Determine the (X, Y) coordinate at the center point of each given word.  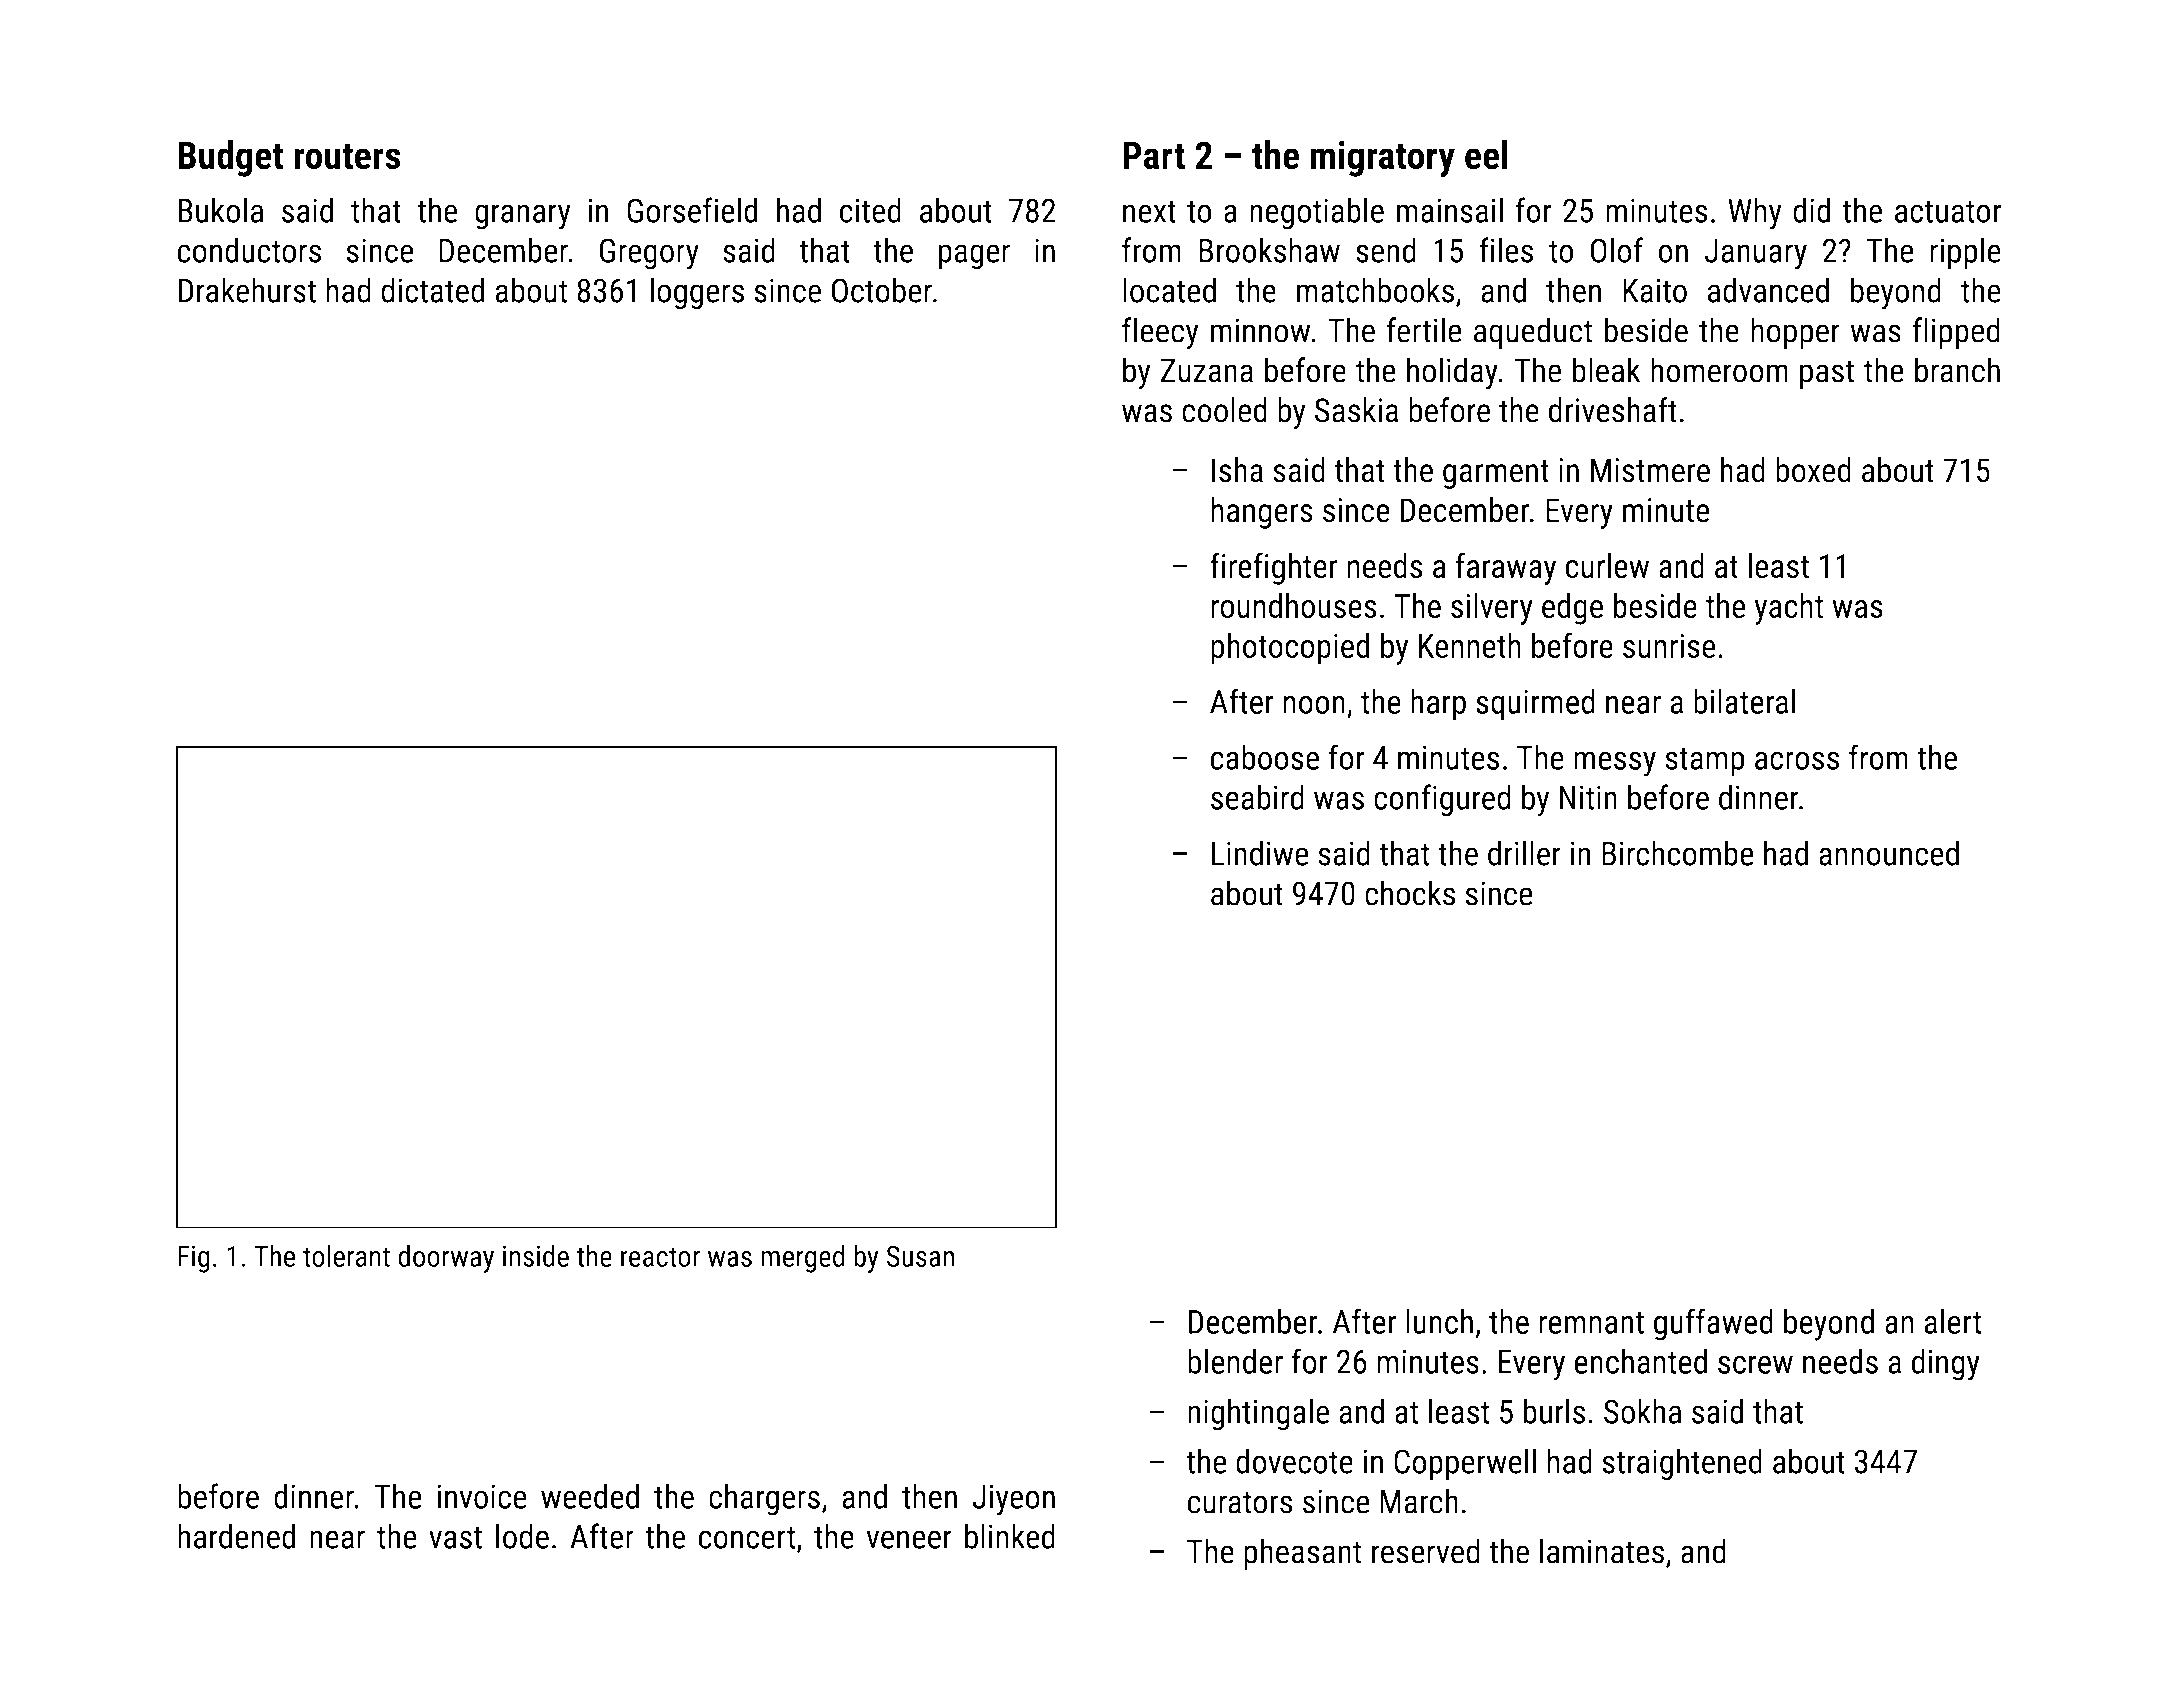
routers (347, 156)
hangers (1262, 513)
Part (1154, 155)
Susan (920, 1256)
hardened (236, 1536)
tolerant (346, 1255)
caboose (1265, 757)
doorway (446, 1258)
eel (1486, 155)
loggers (697, 293)
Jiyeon (1013, 1500)
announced (1889, 853)
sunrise (1669, 646)
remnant (1591, 1323)
